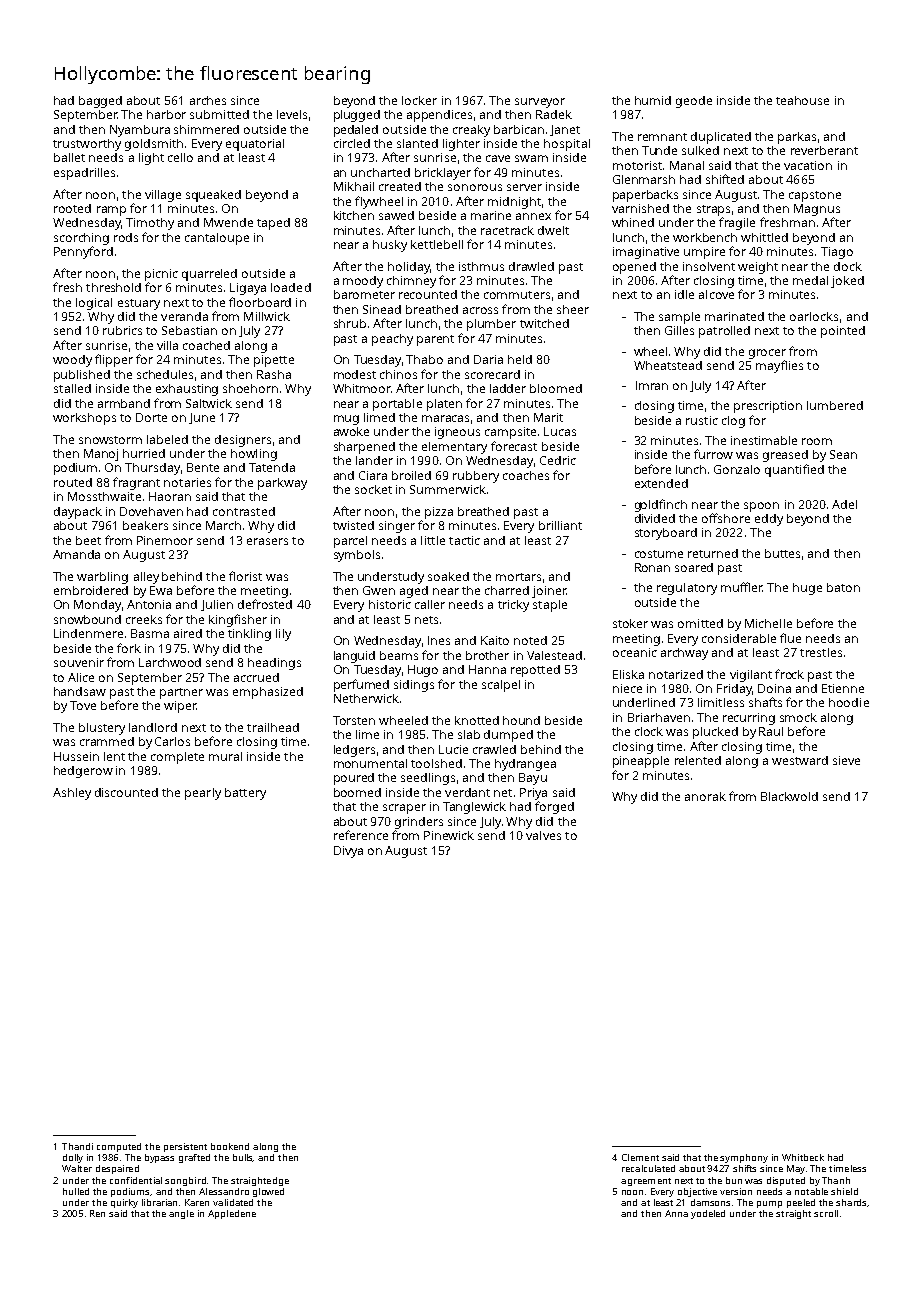 The image size is (924, 1308). Describe the element at coordinates (640, 1157) in the screenshot. I see `Clement` at that location.
